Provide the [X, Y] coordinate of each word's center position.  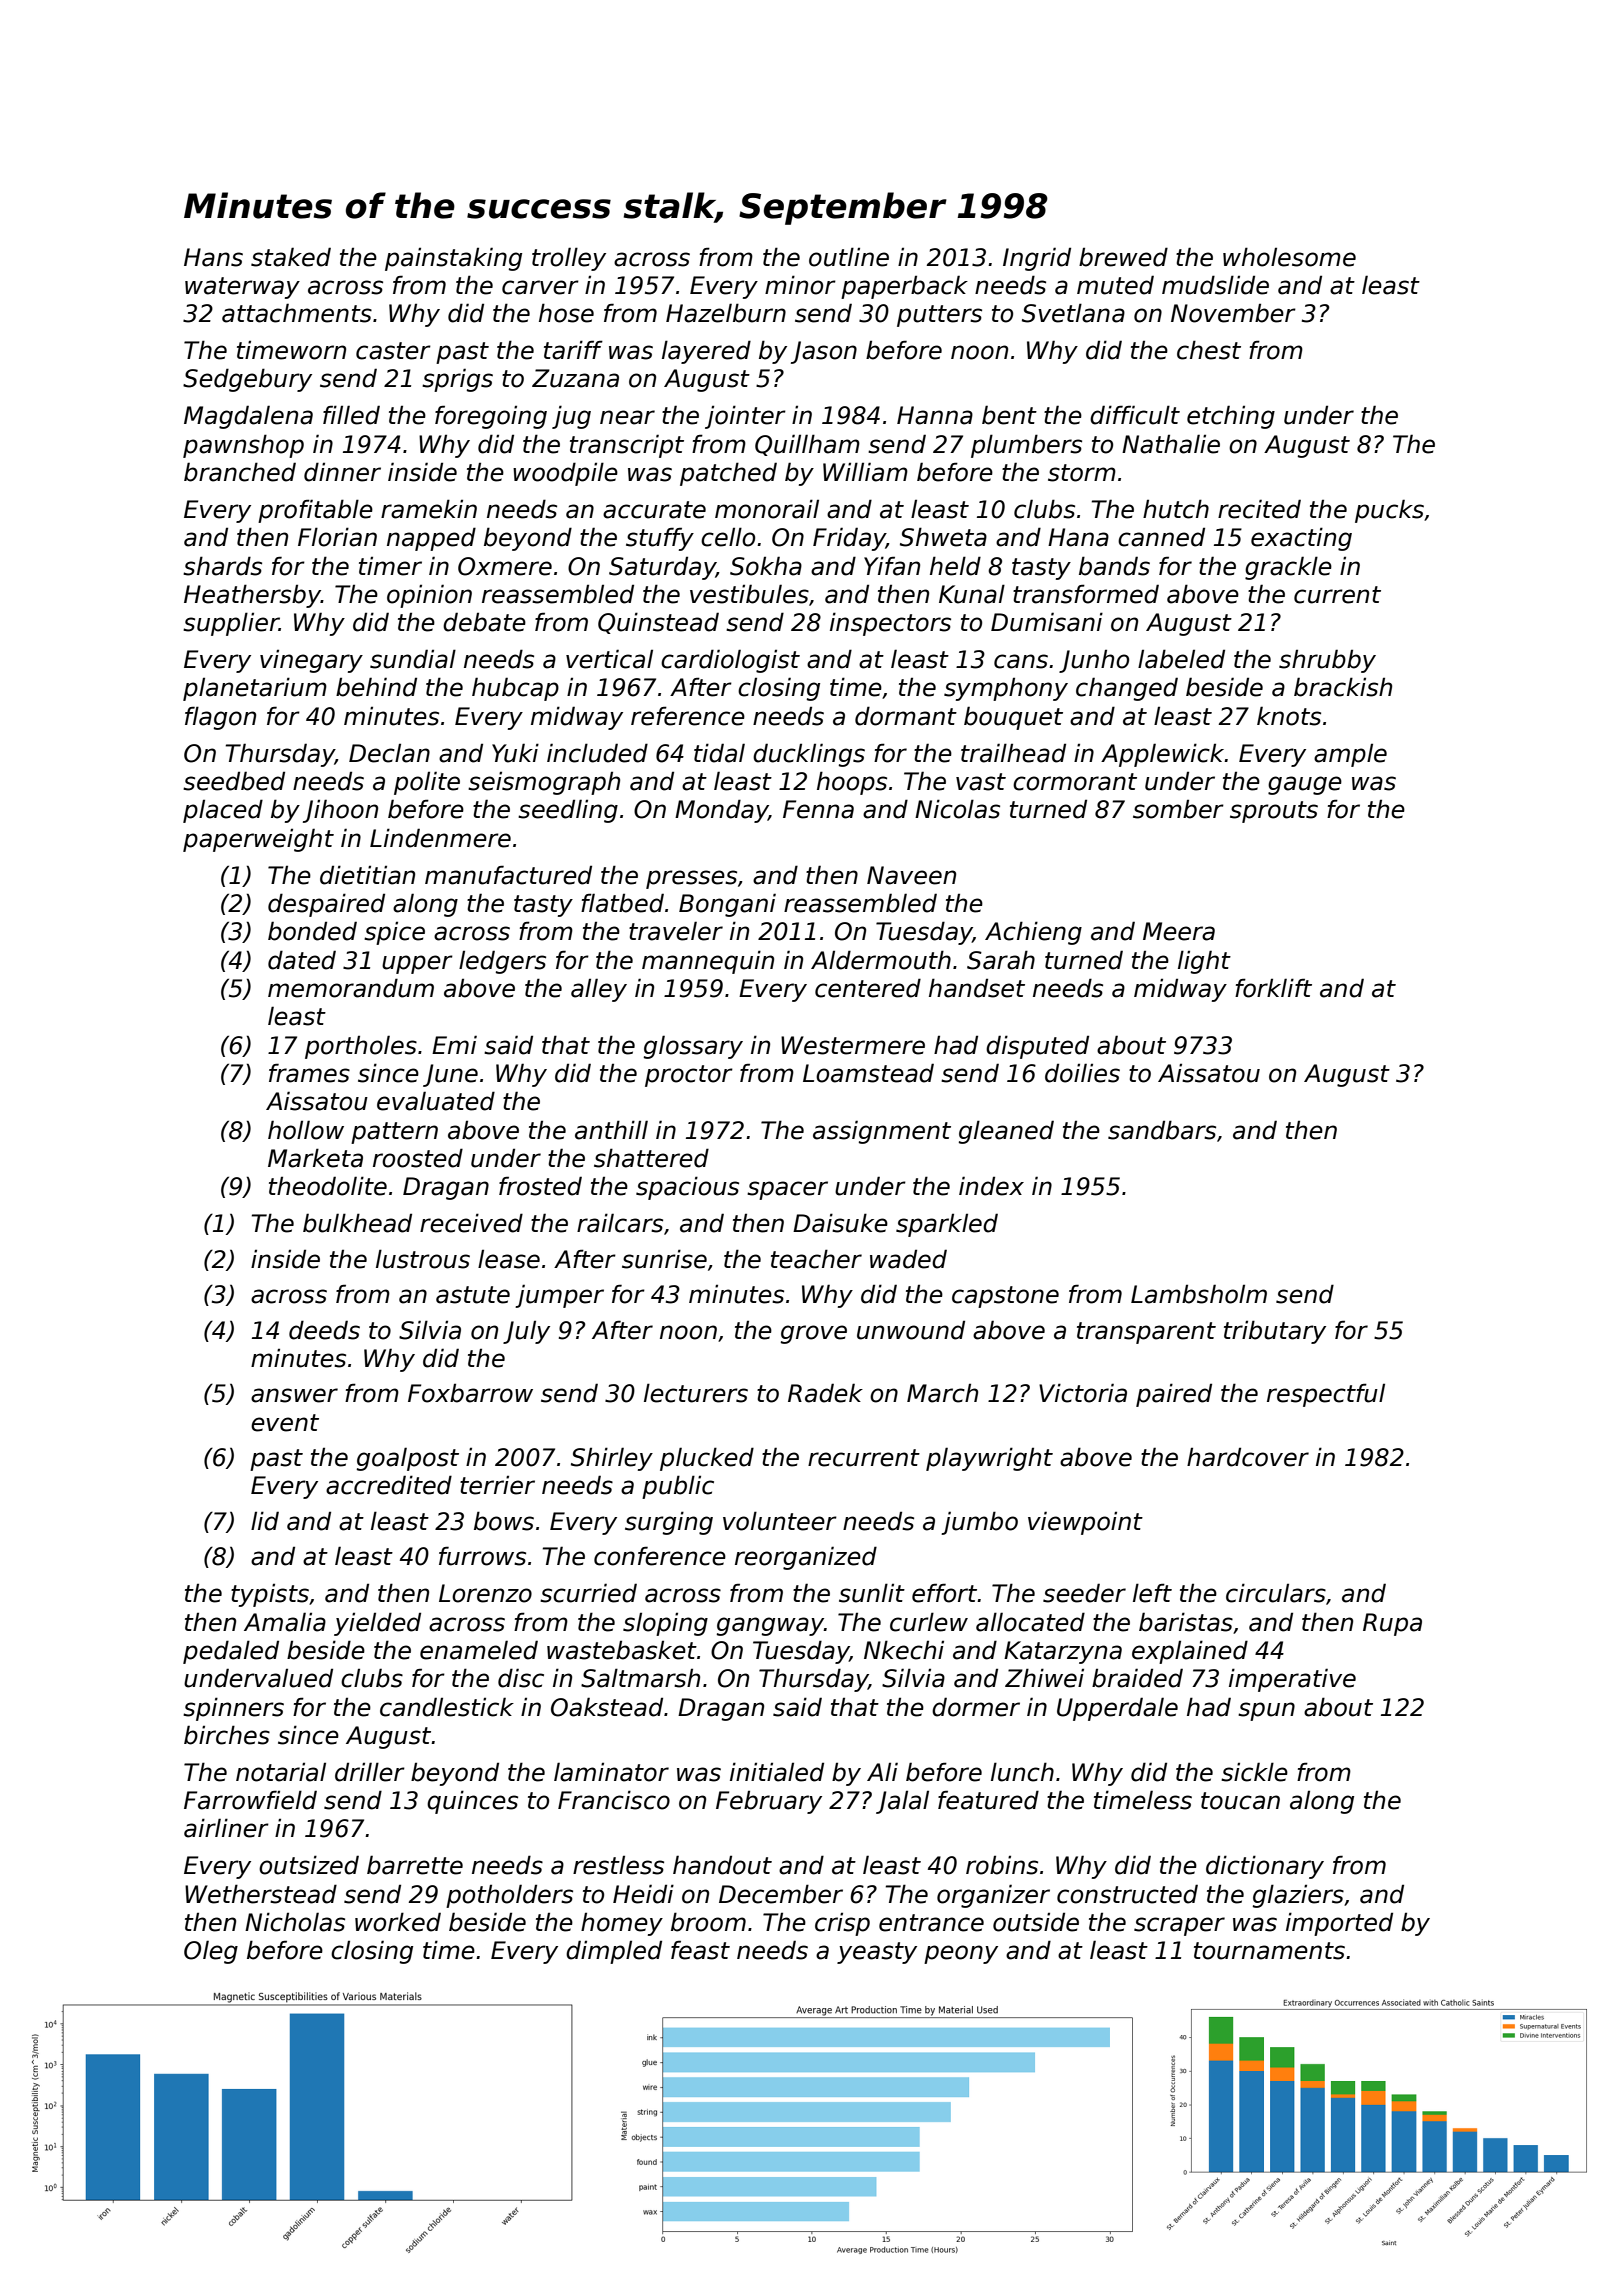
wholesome [1289, 257]
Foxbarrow [470, 1393]
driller [370, 1772]
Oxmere [505, 566]
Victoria [1083, 1393]
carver [540, 287]
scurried [588, 1593]
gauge [1305, 785]
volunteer [780, 1521]
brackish [1343, 687]
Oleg [211, 1952]
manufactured [508, 875]
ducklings [809, 755]
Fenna [818, 809]
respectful [1326, 1395]
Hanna [935, 415]
